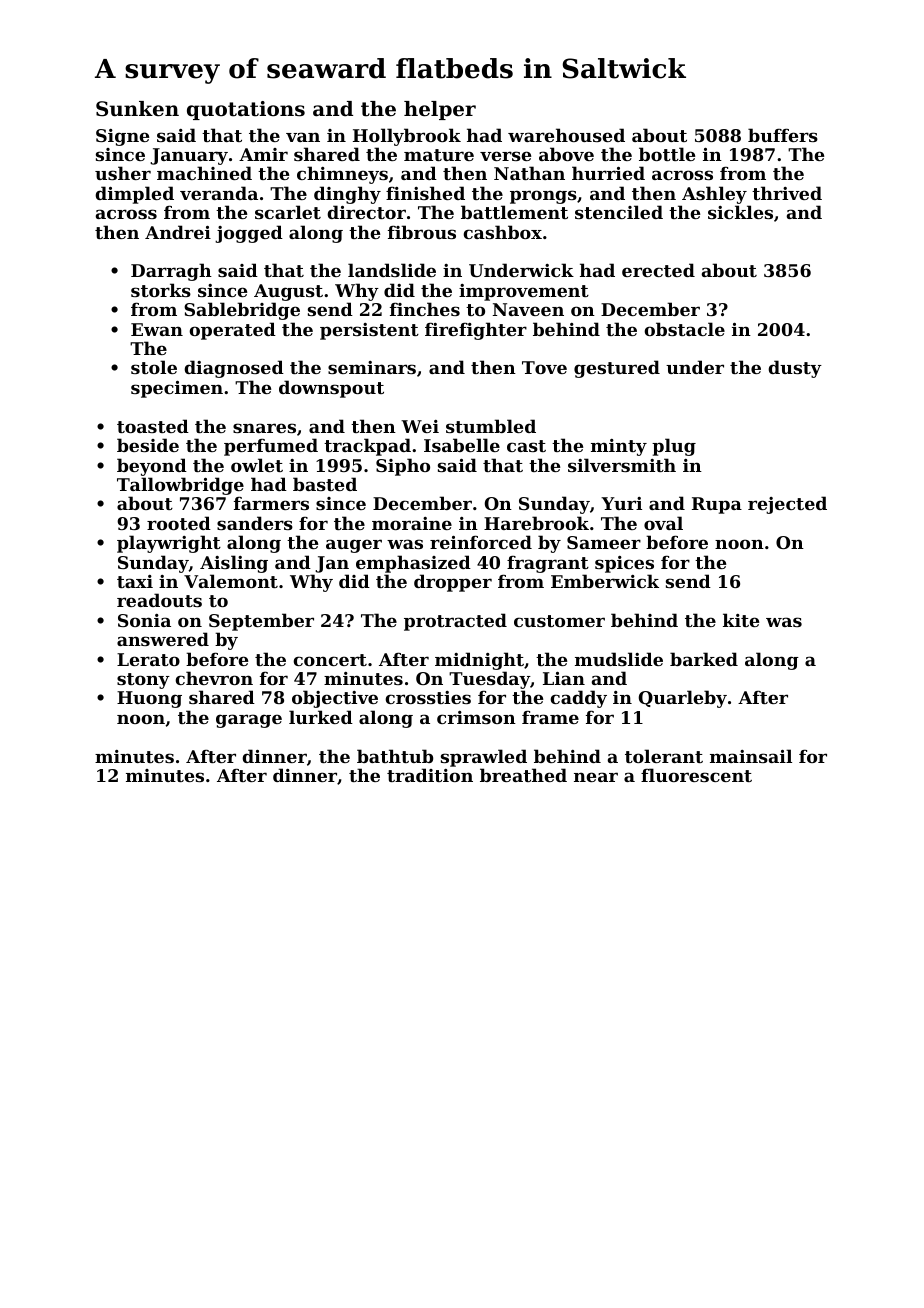 This screenshot has width=924, height=1308. What do you see at coordinates (714, 195) in the screenshot?
I see `Ashley` at bounding box center [714, 195].
